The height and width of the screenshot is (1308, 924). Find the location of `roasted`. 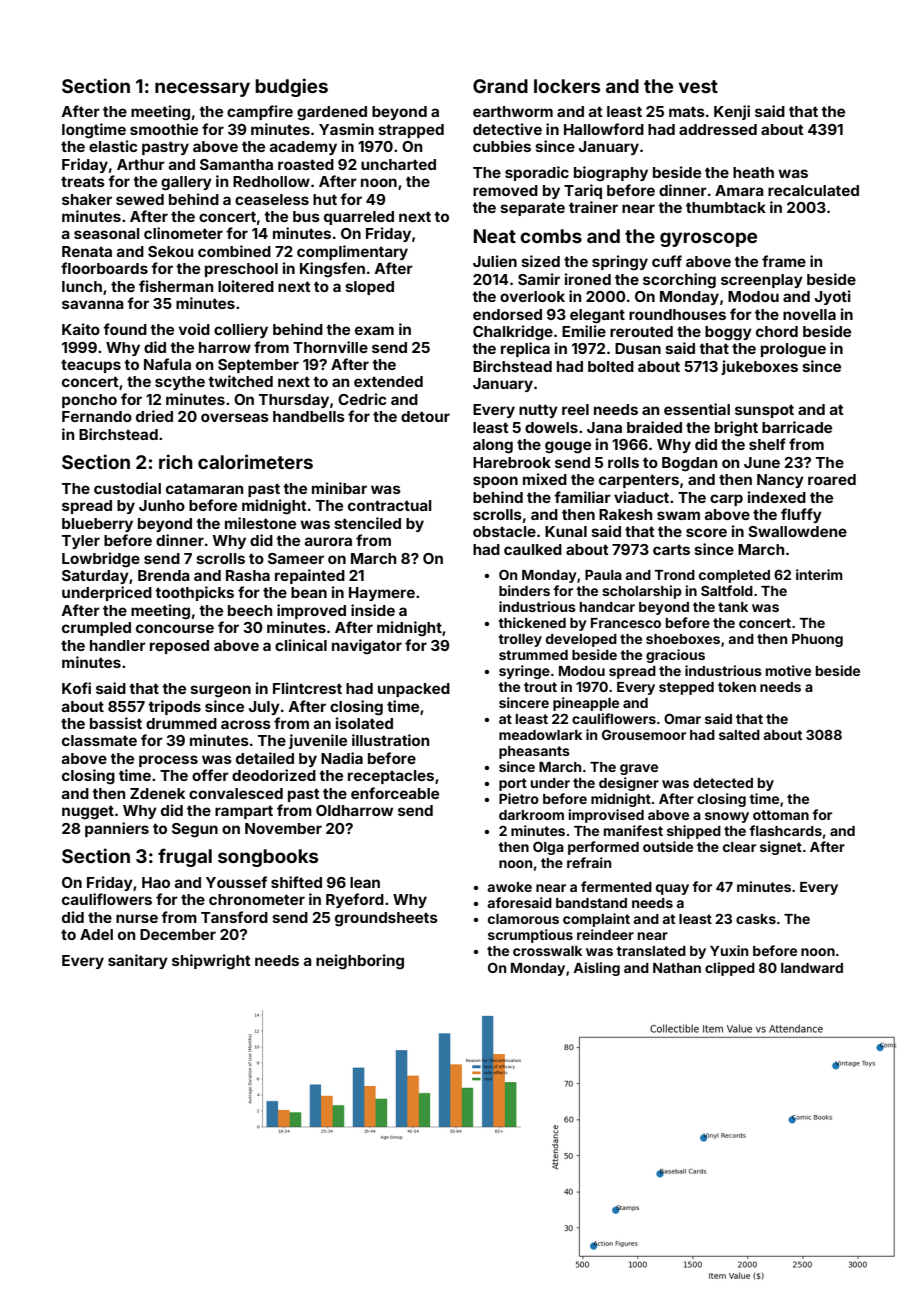

roasted is located at coordinates (306, 164).
